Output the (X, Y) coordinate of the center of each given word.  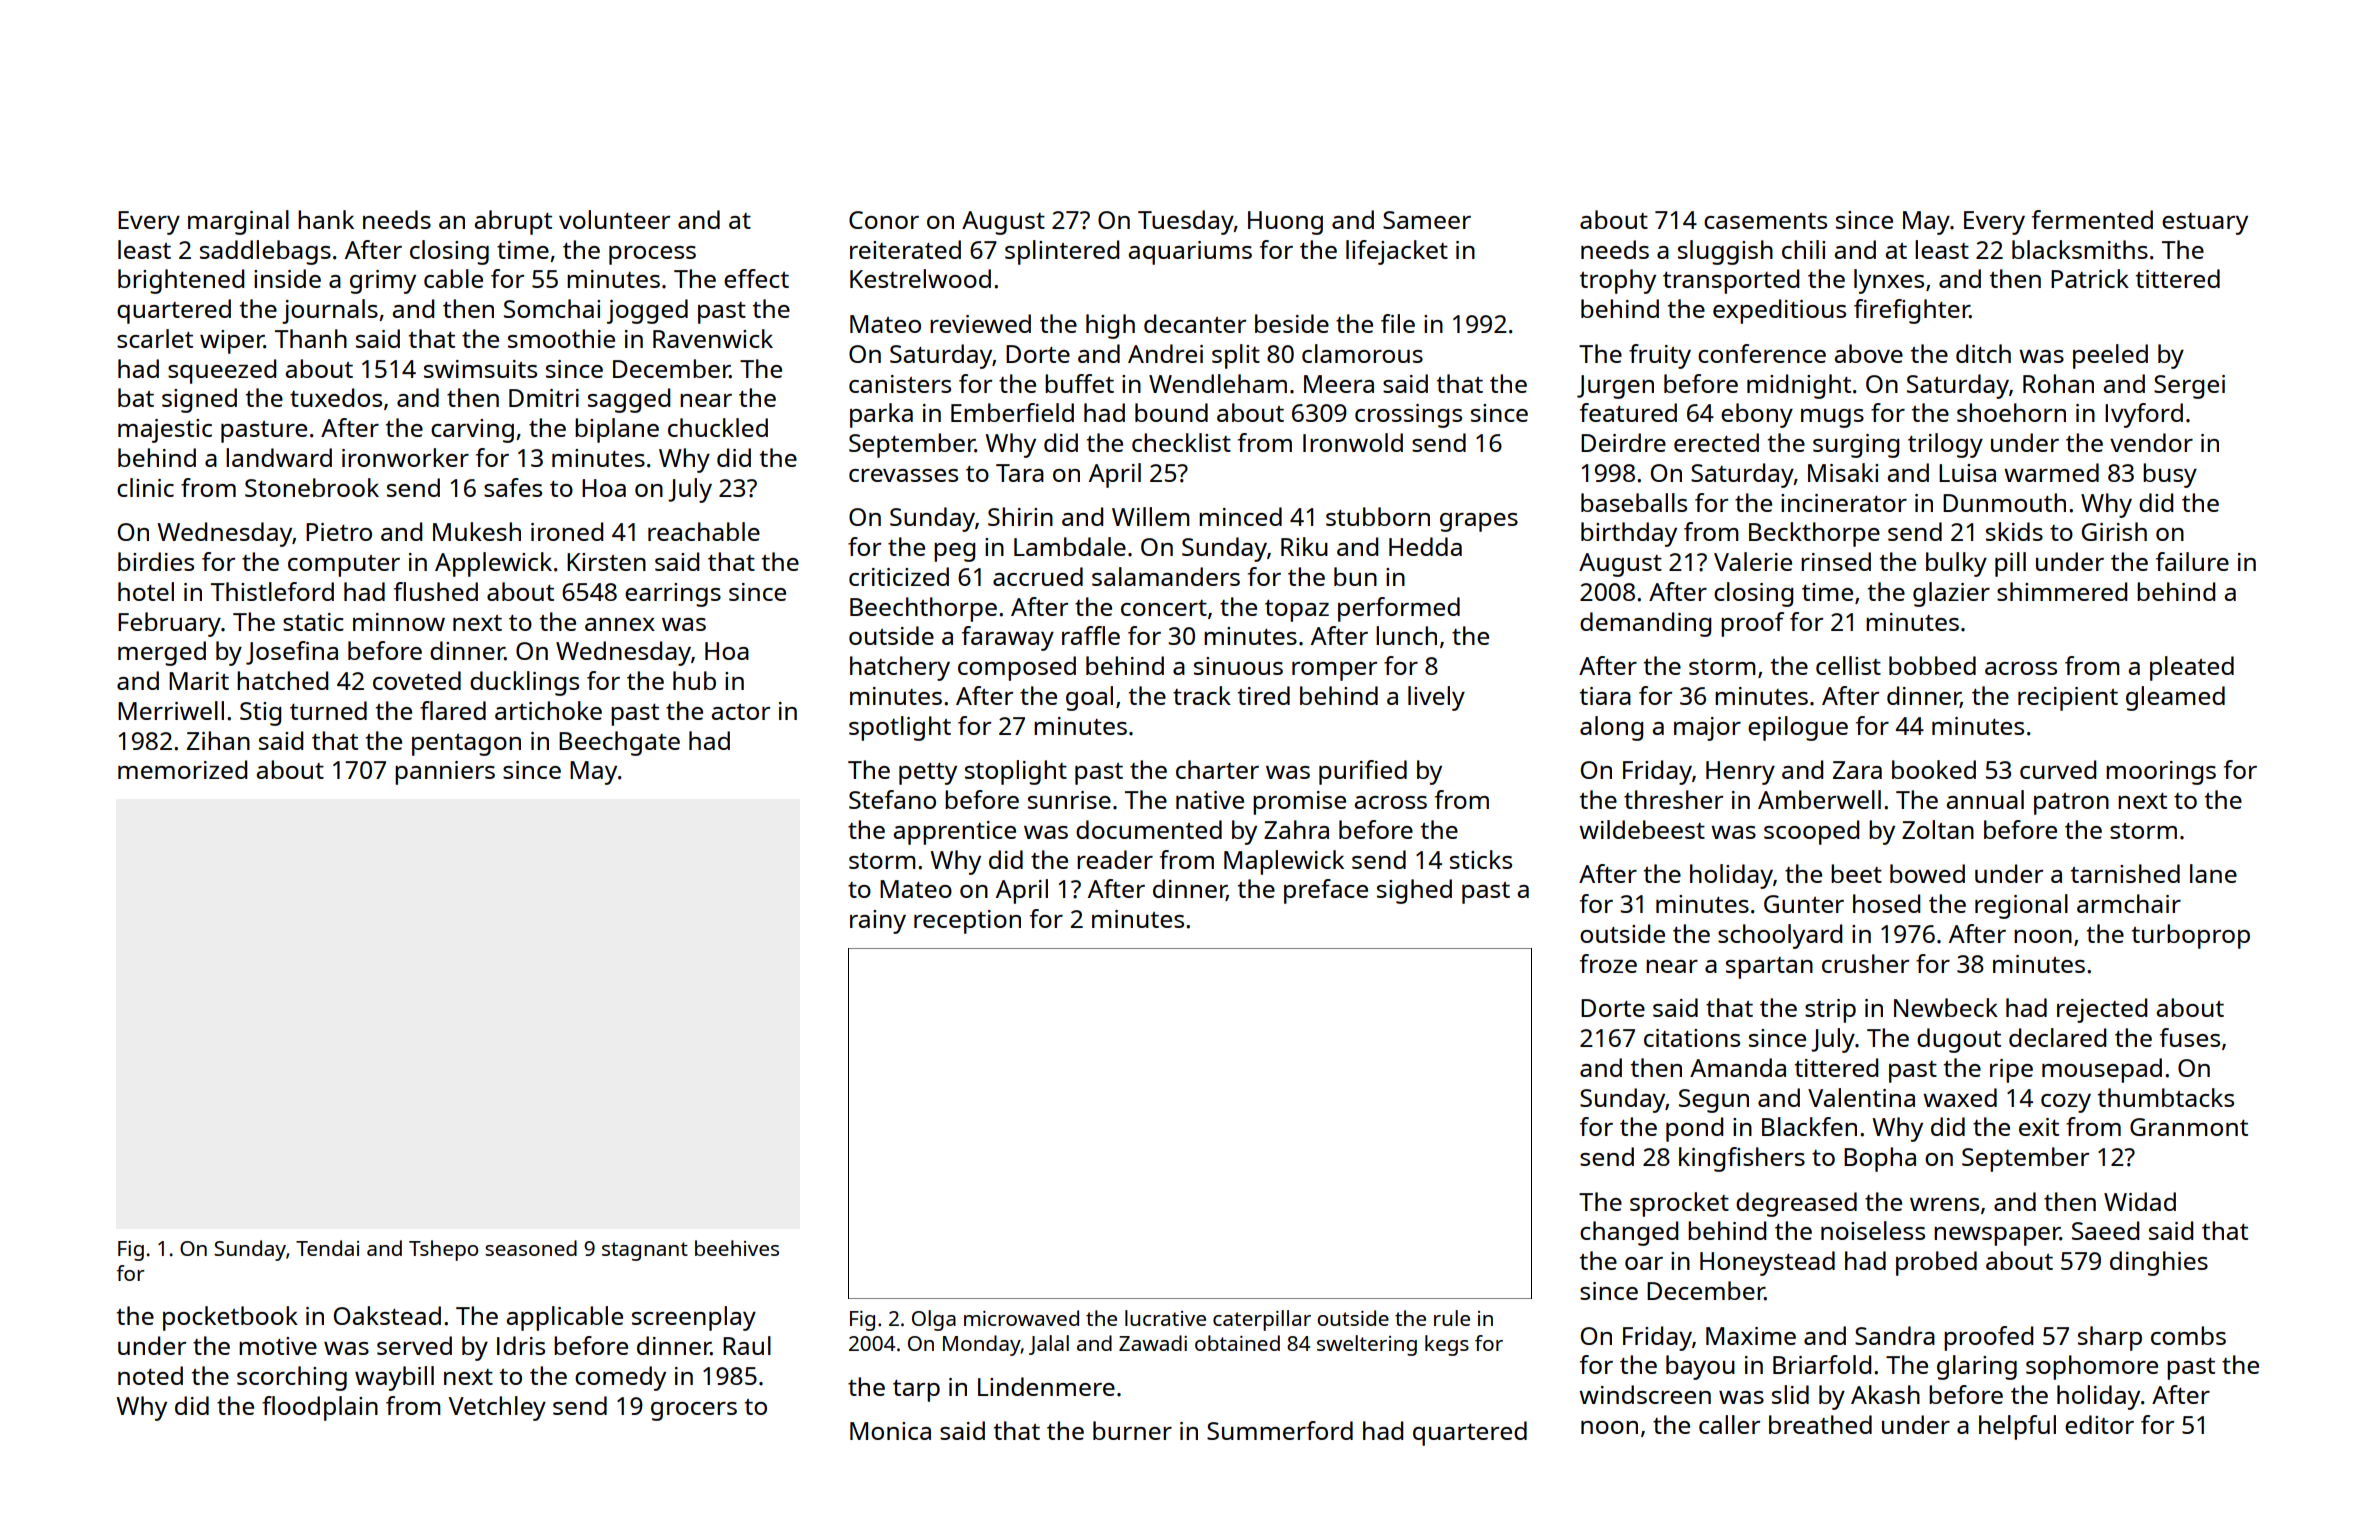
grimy (383, 282)
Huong (1285, 223)
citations (1692, 1038)
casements (1765, 221)
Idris (521, 1345)
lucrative (1165, 1318)
